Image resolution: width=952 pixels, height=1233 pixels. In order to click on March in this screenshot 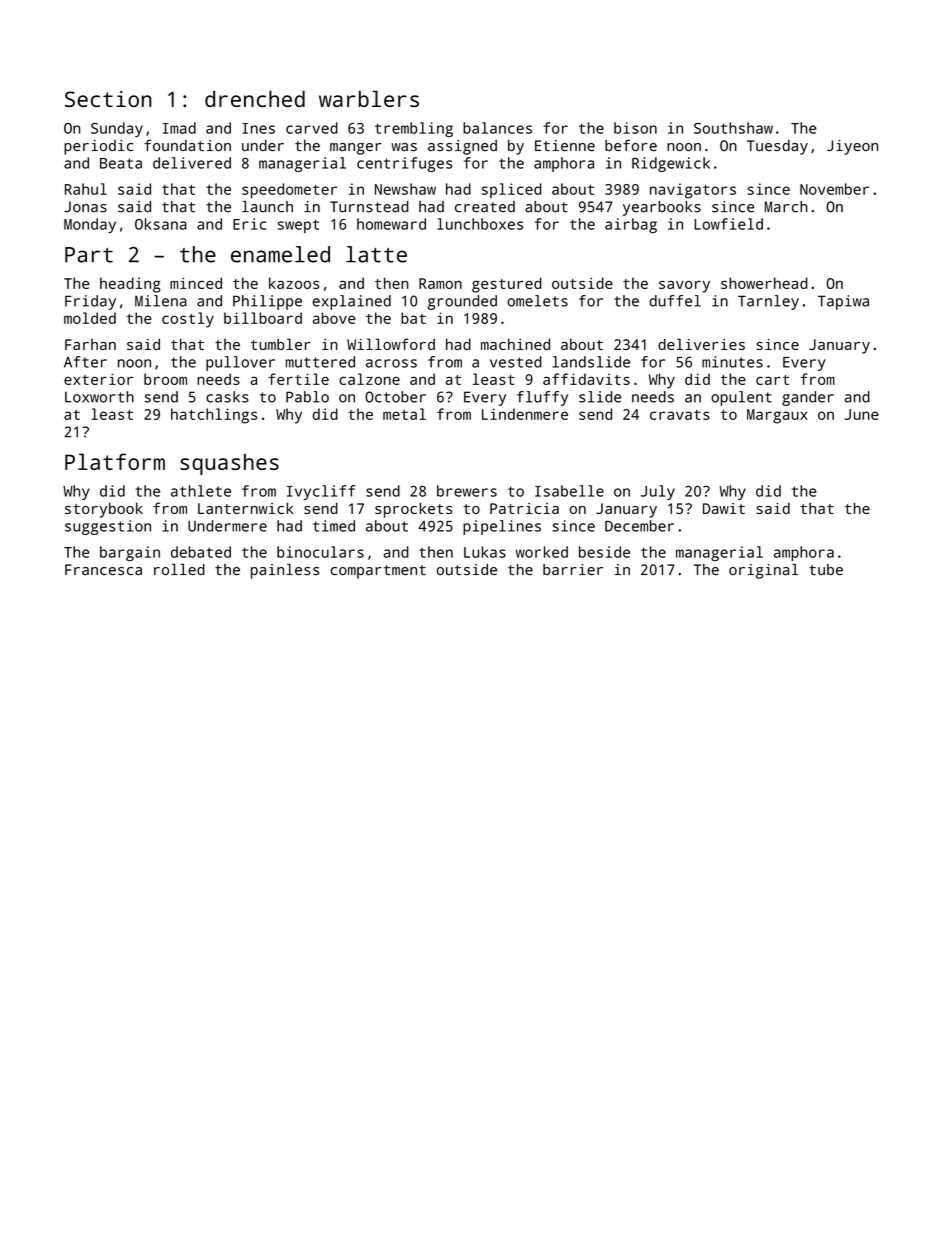, I will do `click(786, 207)`.
